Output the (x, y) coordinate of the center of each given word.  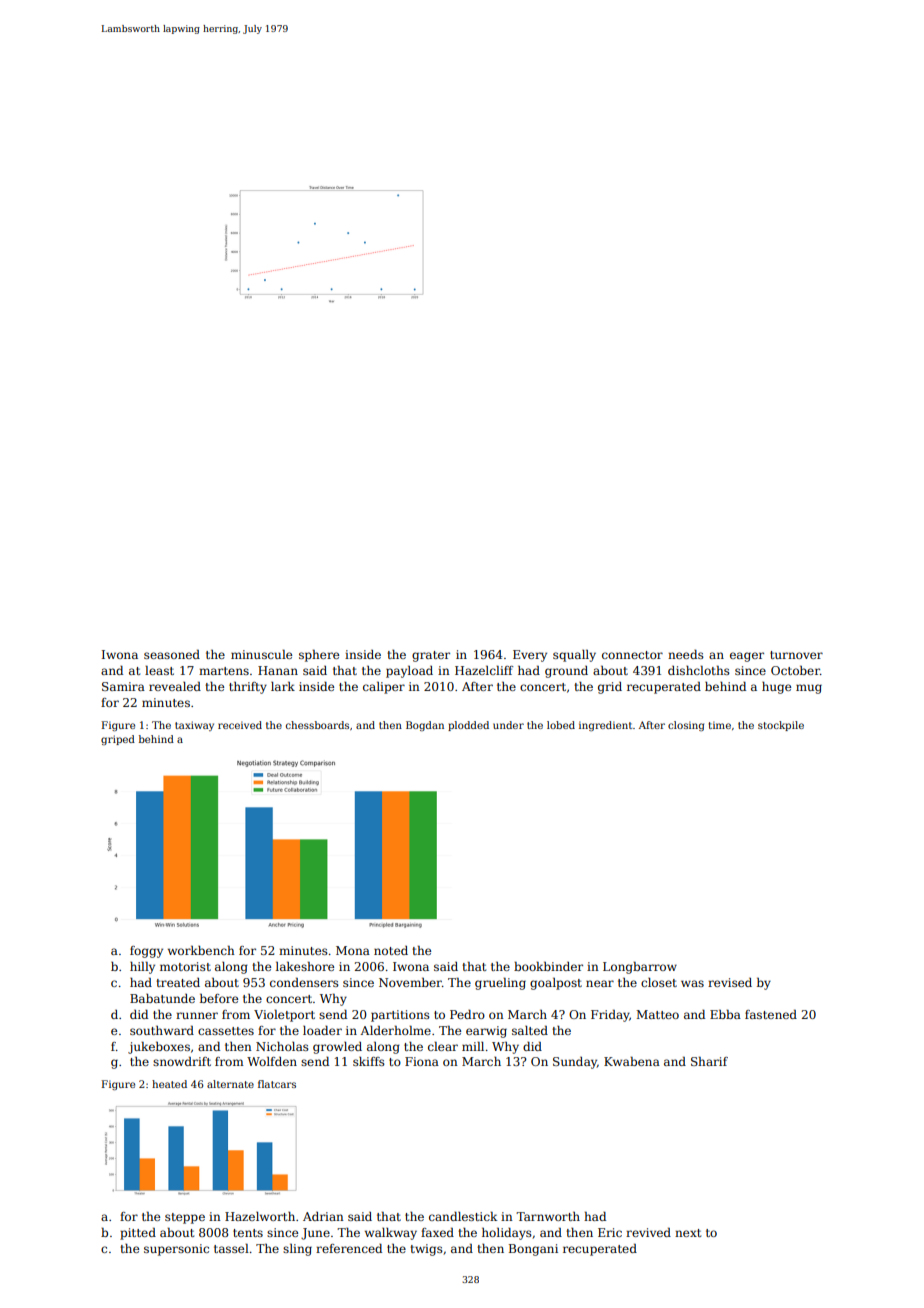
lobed (561, 725)
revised (730, 982)
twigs (426, 1250)
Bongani (533, 1250)
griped (118, 740)
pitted (138, 1234)
